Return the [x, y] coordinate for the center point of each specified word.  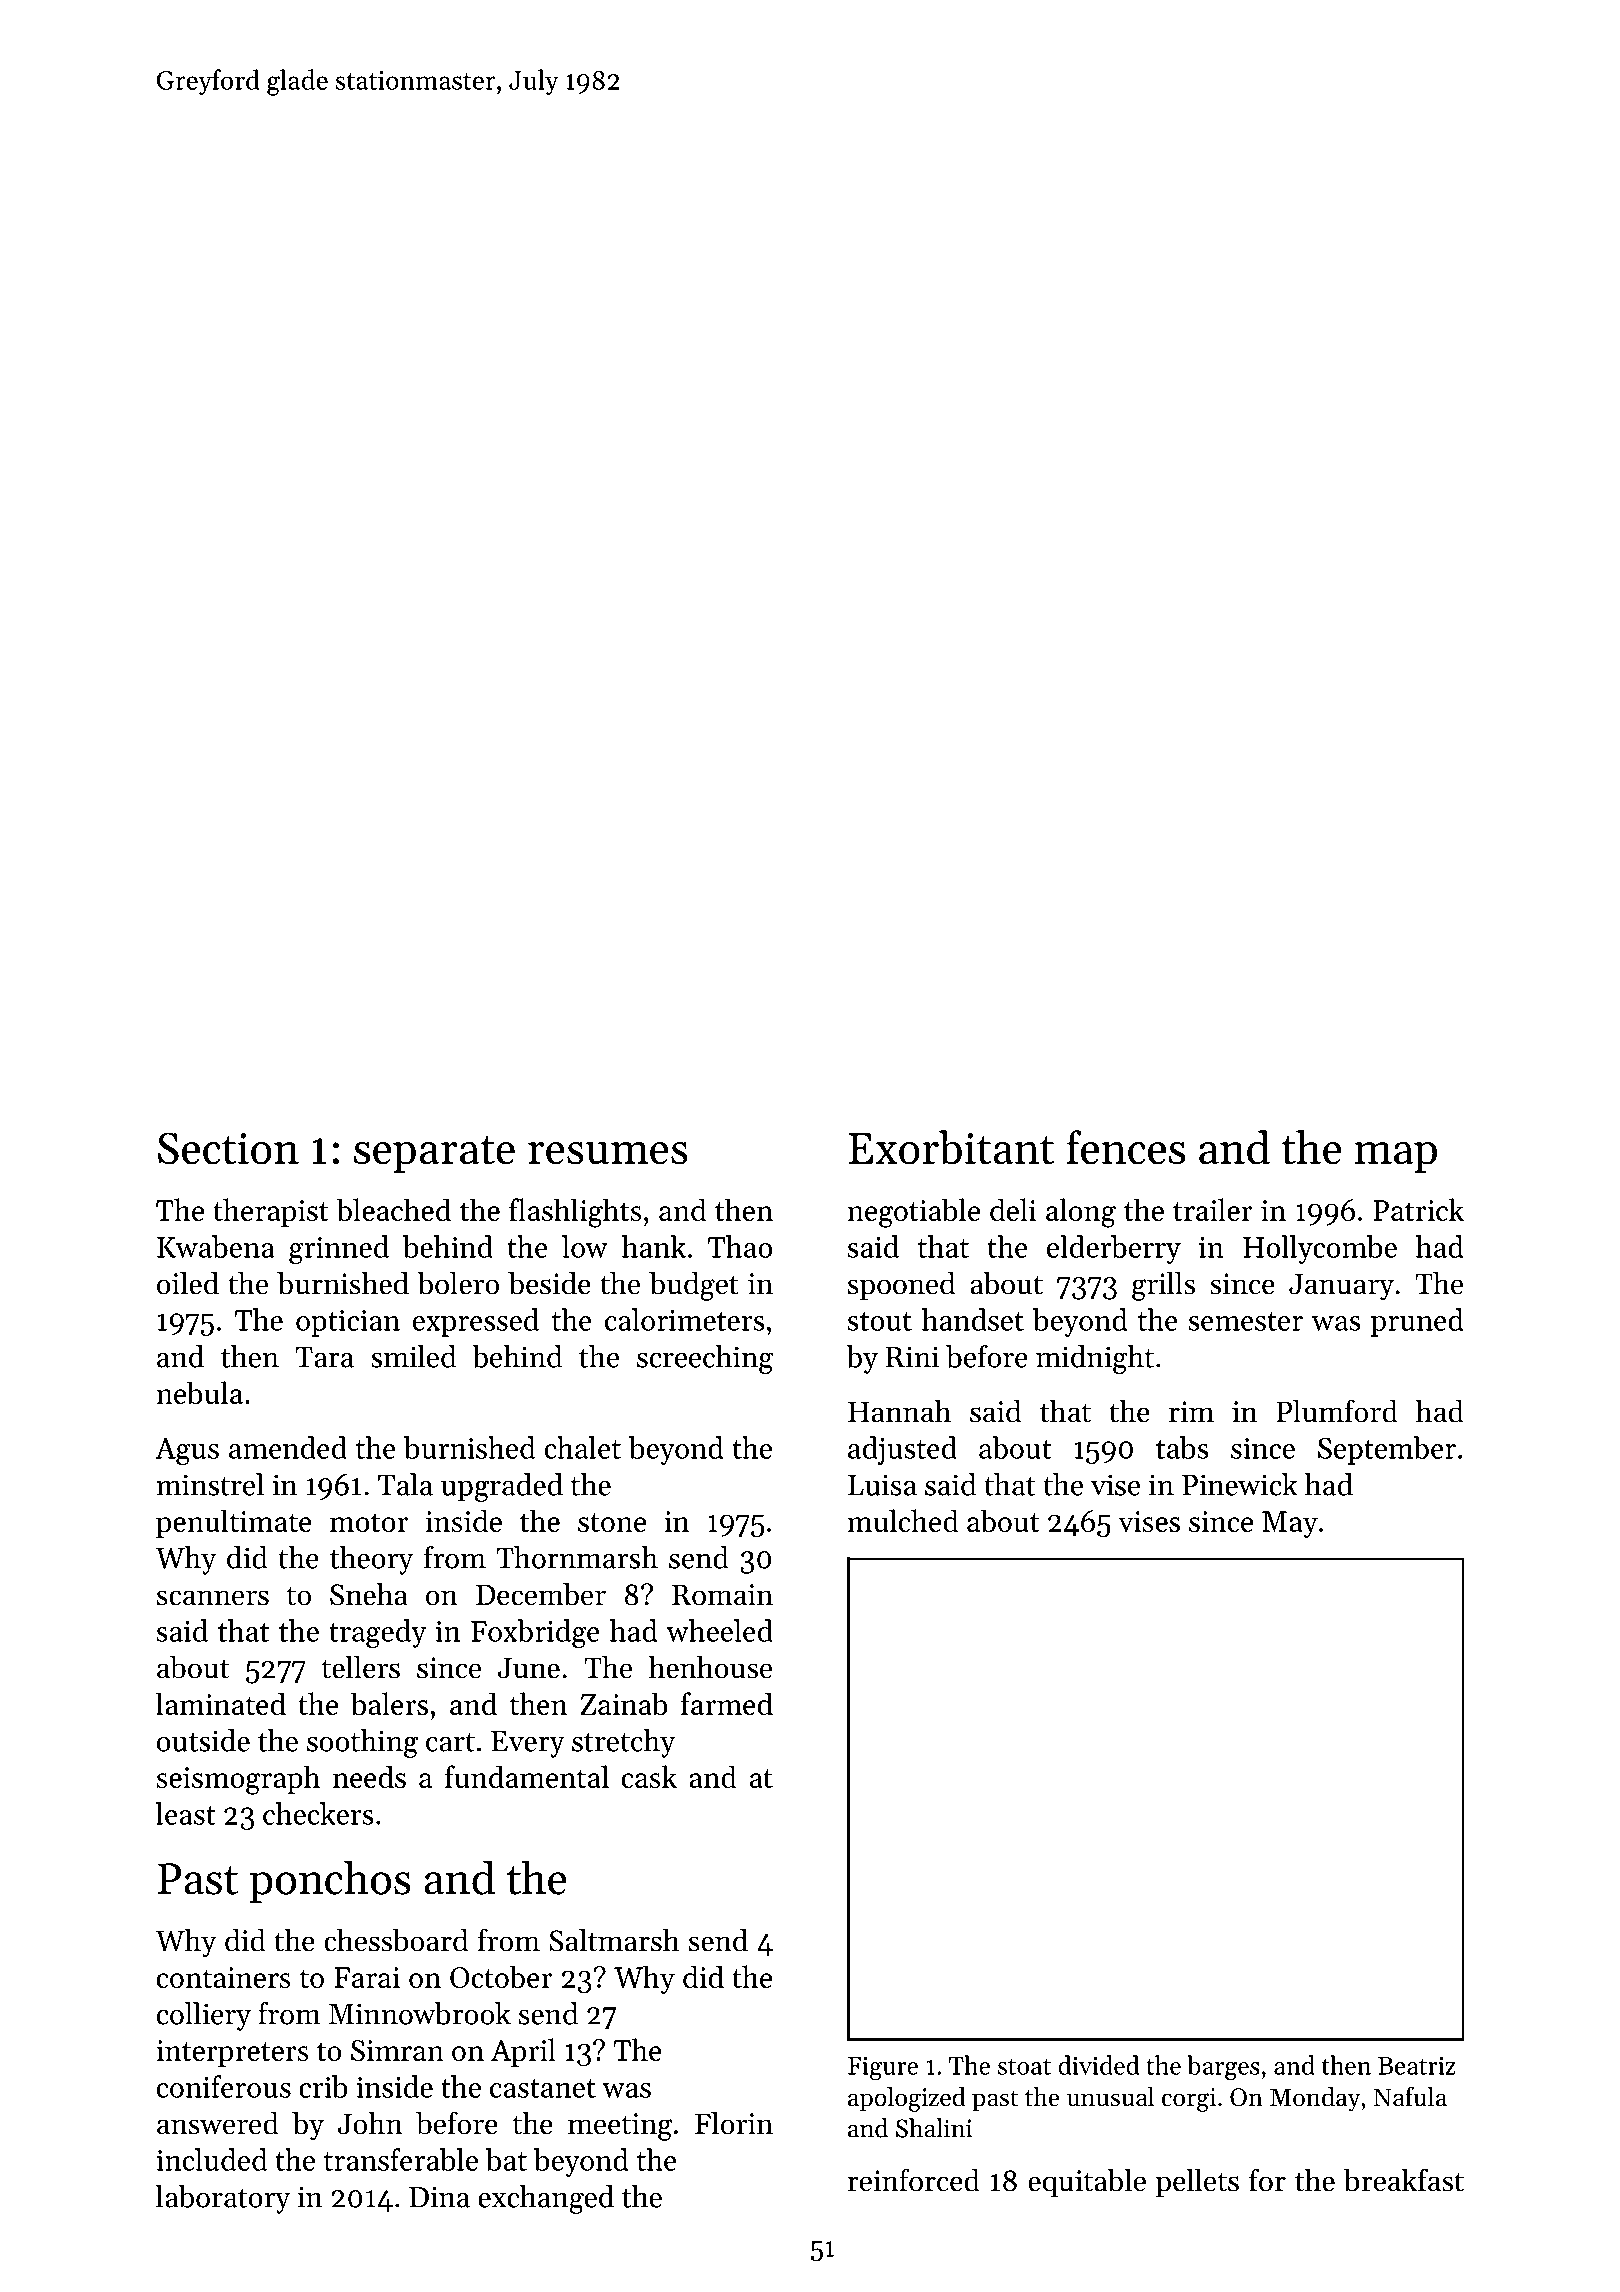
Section [228, 1148]
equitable [1087, 2183]
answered [218, 2123]
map [1395, 1157]
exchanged [546, 2199]
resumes [608, 1153]
